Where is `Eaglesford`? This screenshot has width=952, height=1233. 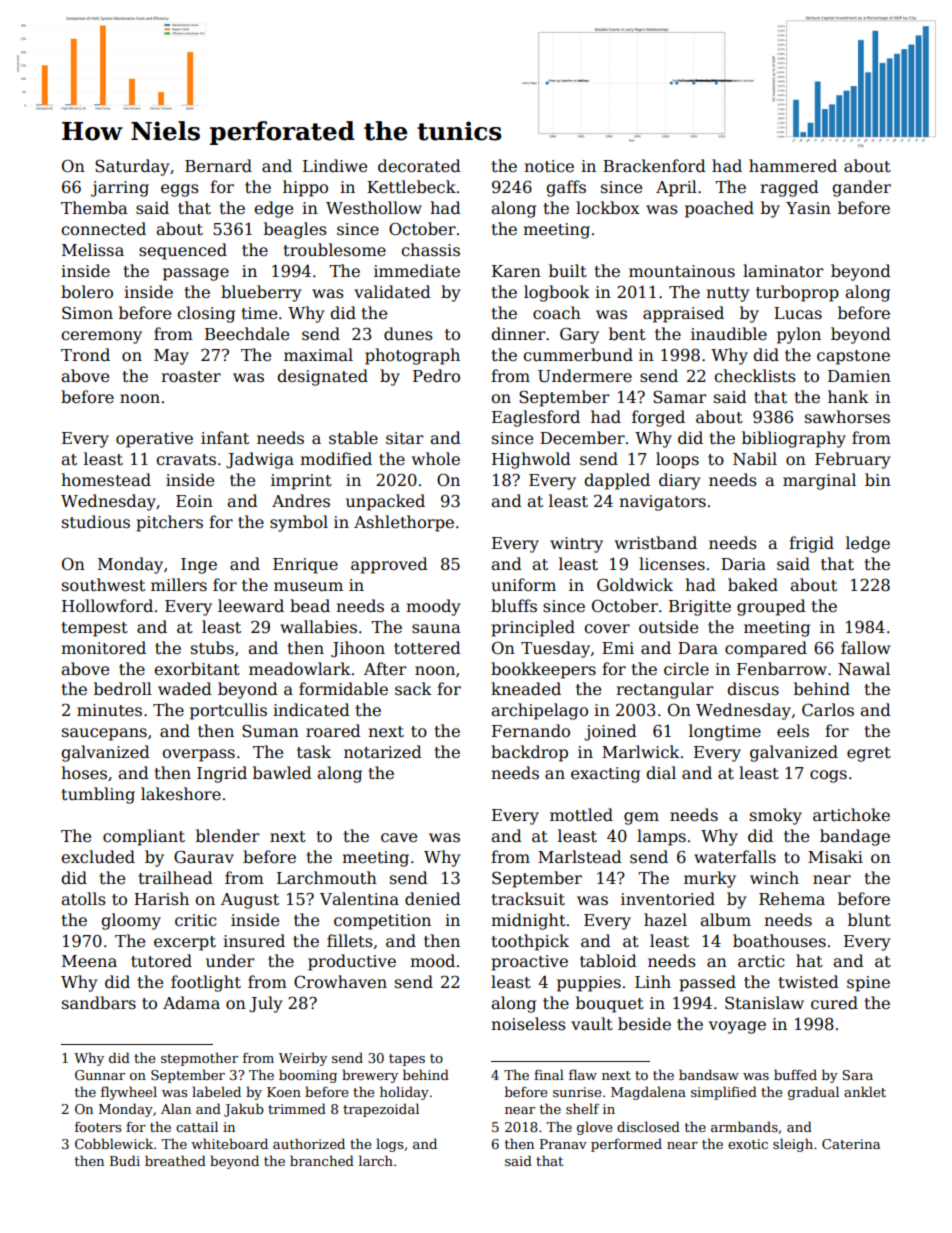
Eaglesford is located at coordinates (536, 418).
